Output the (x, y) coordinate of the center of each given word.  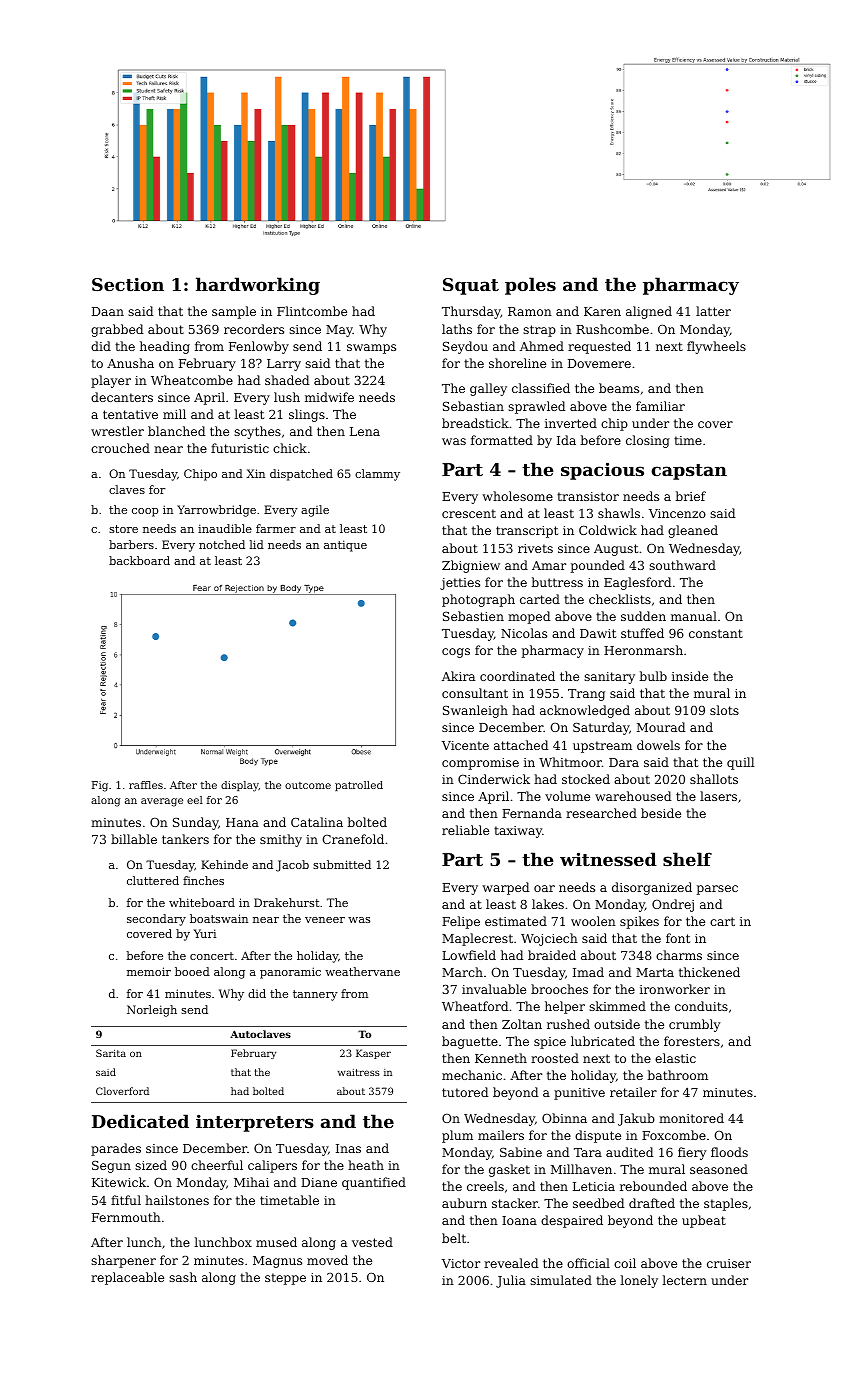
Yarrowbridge (216, 511)
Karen (602, 311)
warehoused (633, 796)
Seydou (465, 347)
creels (485, 1186)
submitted (342, 864)
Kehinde (224, 864)
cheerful (217, 1165)
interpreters (255, 1123)
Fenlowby (259, 347)
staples (726, 1204)
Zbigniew (471, 566)
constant (716, 633)
